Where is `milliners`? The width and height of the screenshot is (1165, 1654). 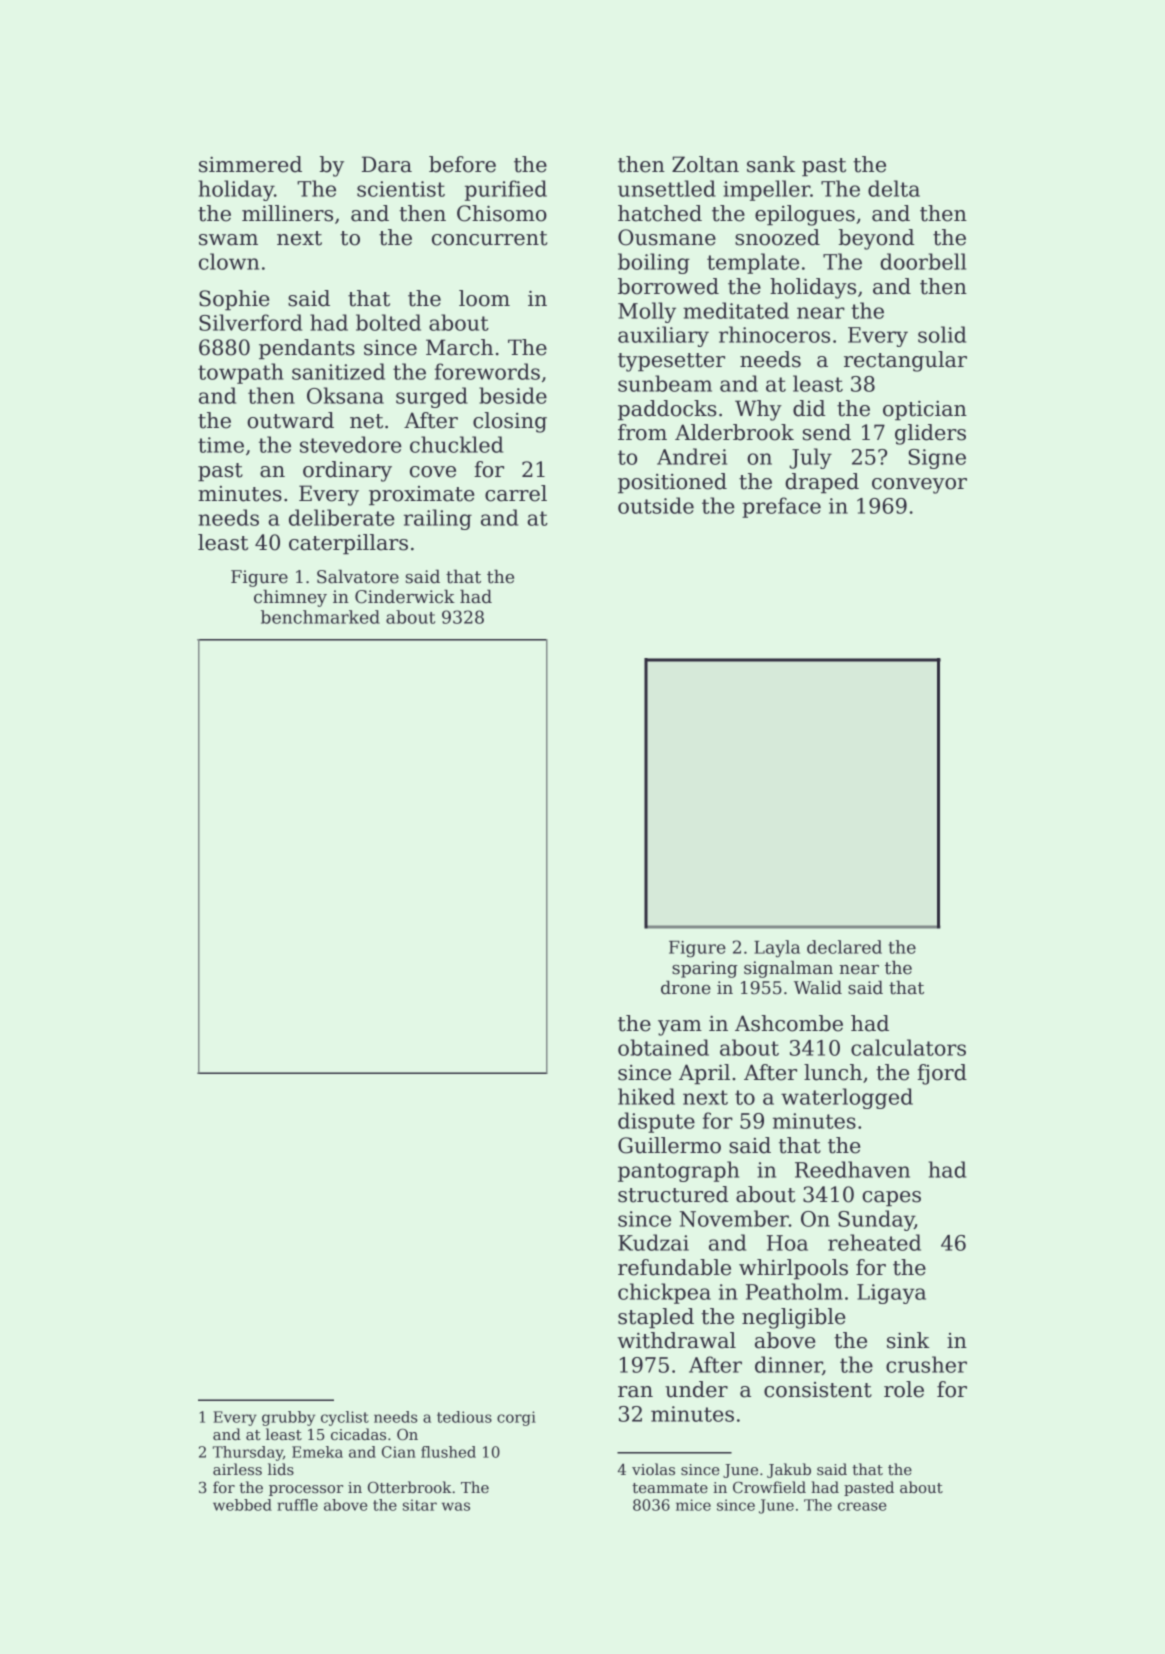 milliners is located at coordinates (287, 213).
